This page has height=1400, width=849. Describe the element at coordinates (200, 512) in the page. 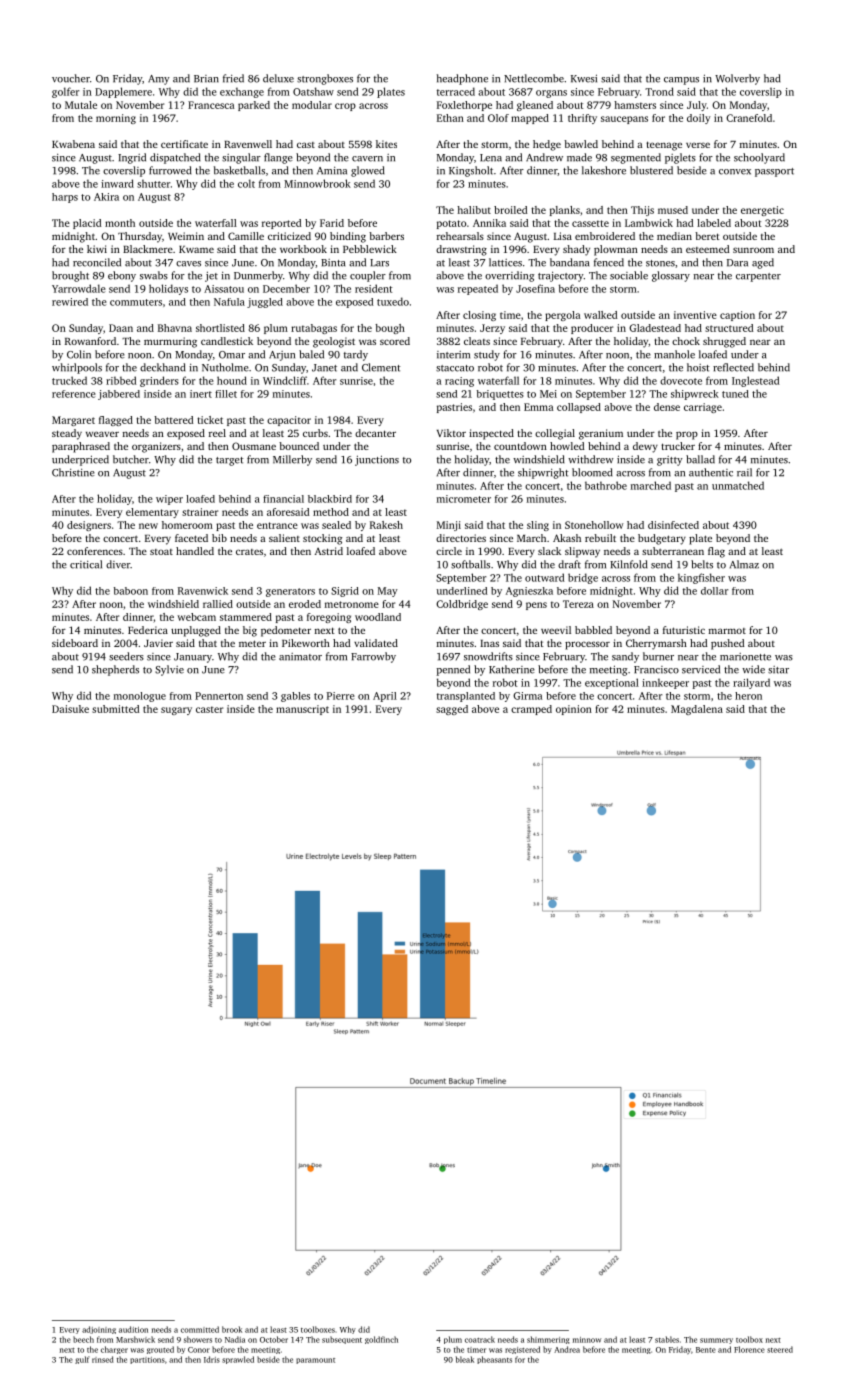

I see `strainer` at that location.
